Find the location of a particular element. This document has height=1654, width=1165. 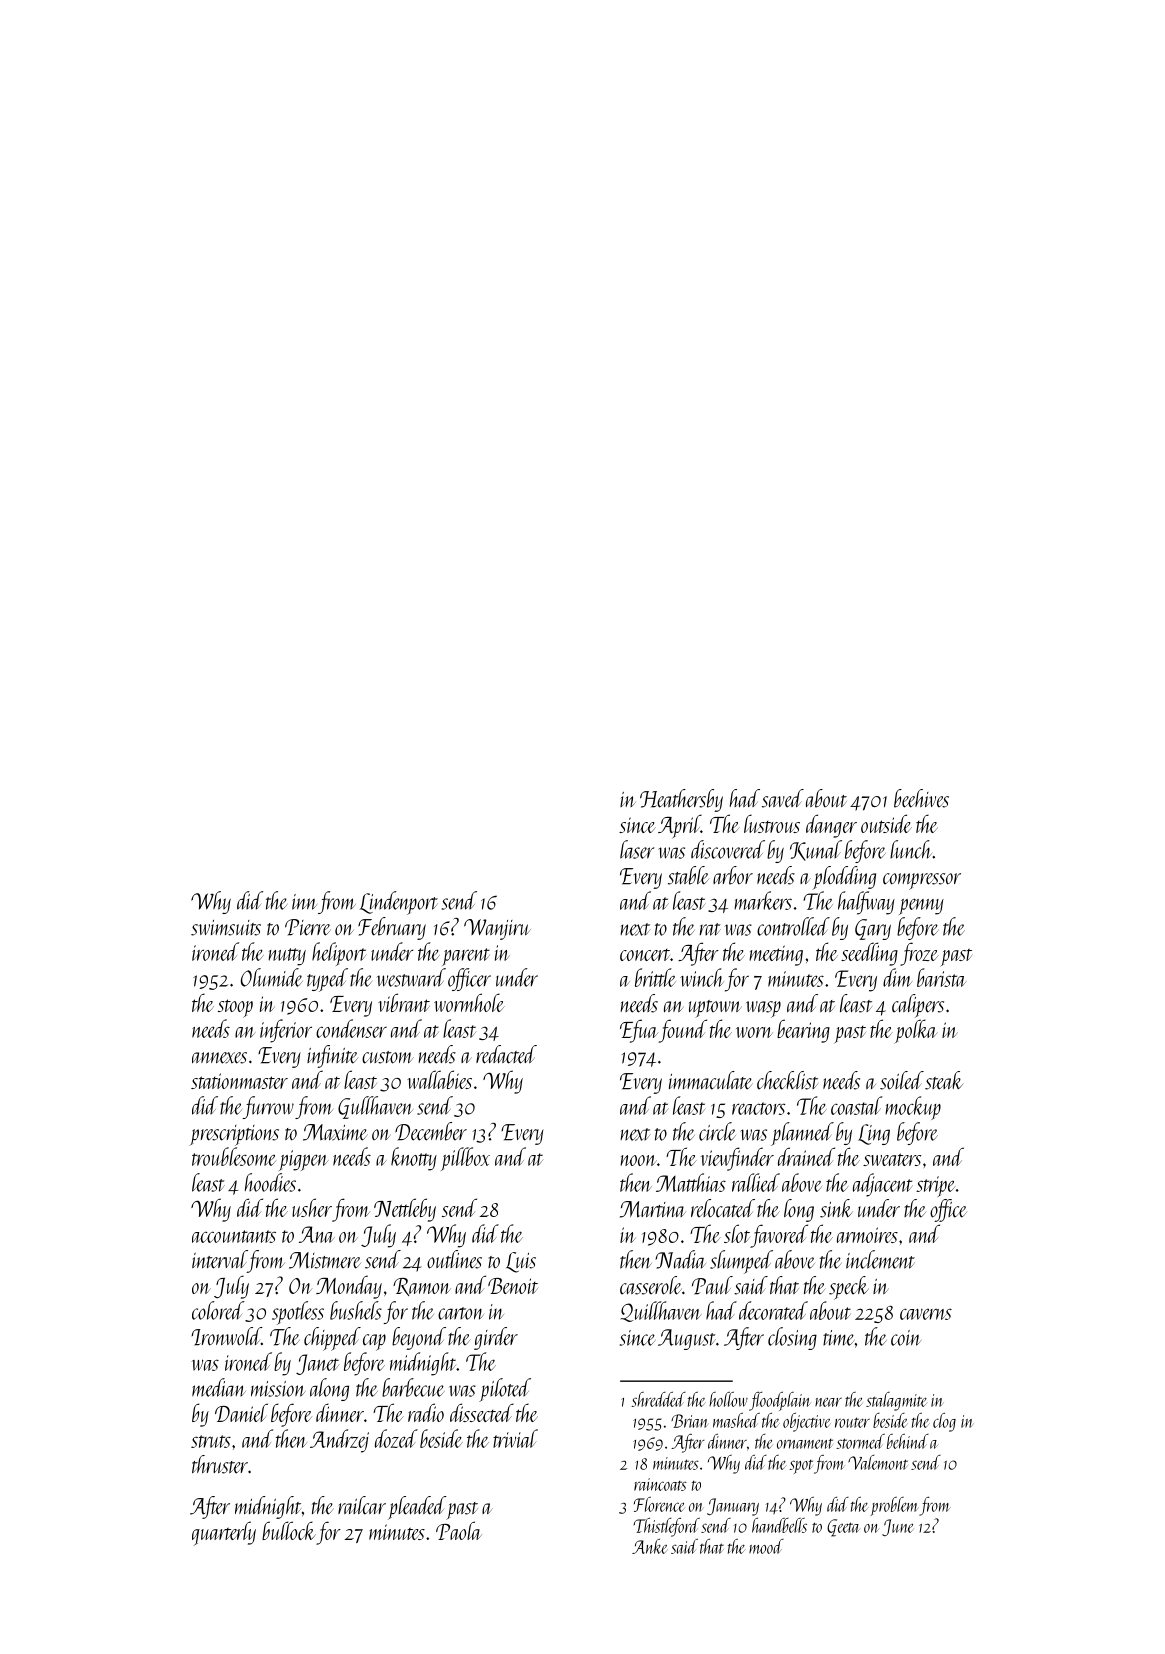

beehives is located at coordinates (921, 798).
